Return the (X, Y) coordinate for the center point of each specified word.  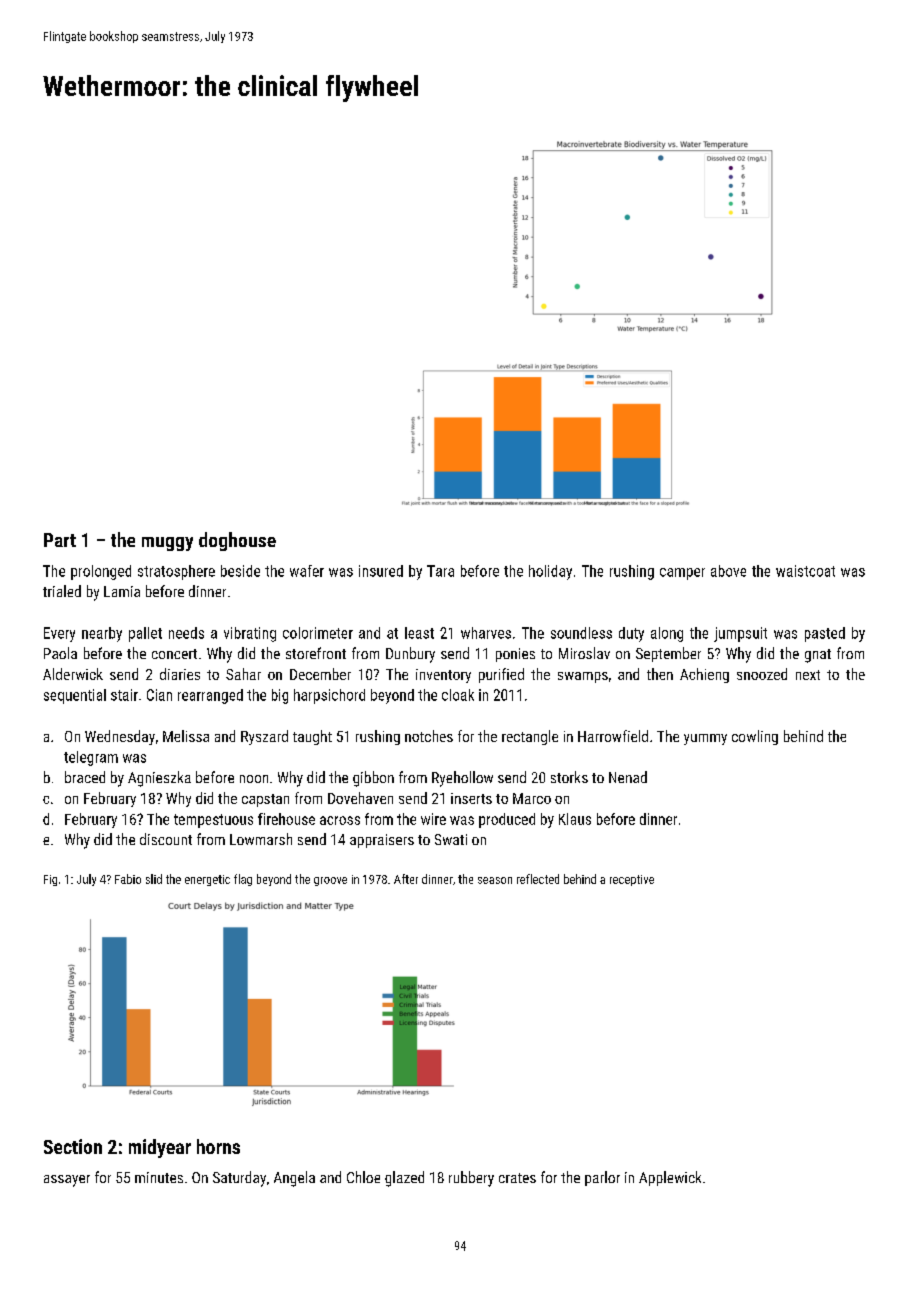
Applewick (670, 1178)
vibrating (250, 634)
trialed (62, 591)
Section (73, 1146)
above (728, 571)
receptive (632, 880)
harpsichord (329, 696)
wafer (307, 571)
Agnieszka (159, 779)
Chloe (363, 1177)
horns (218, 1146)
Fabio (128, 879)
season (495, 880)
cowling (755, 737)
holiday (550, 572)
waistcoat (805, 571)
